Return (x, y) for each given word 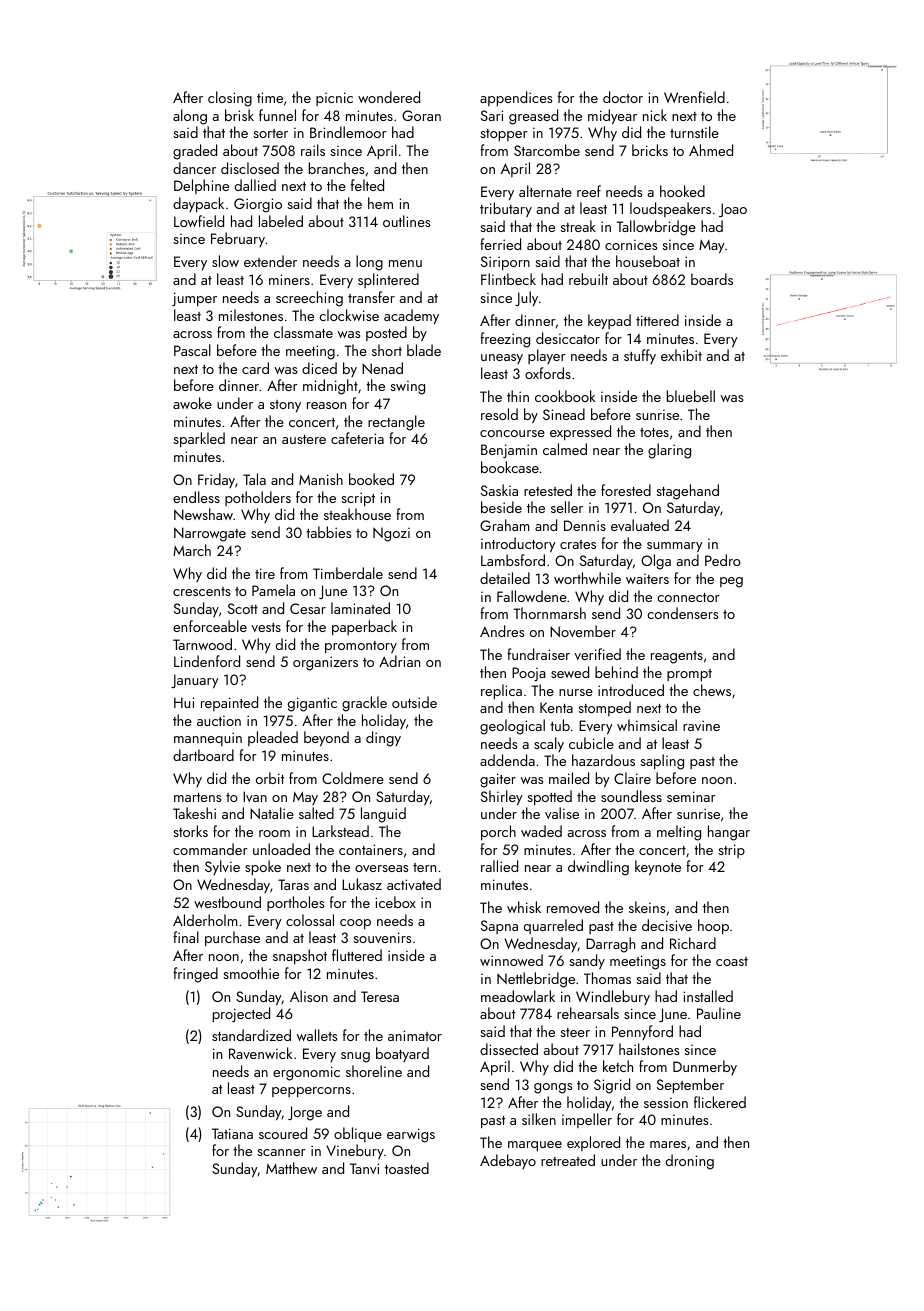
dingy (383, 739)
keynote (658, 868)
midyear (612, 117)
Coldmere (353, 778)
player (547, 356)
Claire (632, 778)
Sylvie (222, 867)
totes (654, 432)
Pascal (192, 350)
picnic (334, 99)
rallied (499, 866)
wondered (389, 97)
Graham (504, 525)
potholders (258, 498)
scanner (281, 1152)
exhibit (681, 355)
